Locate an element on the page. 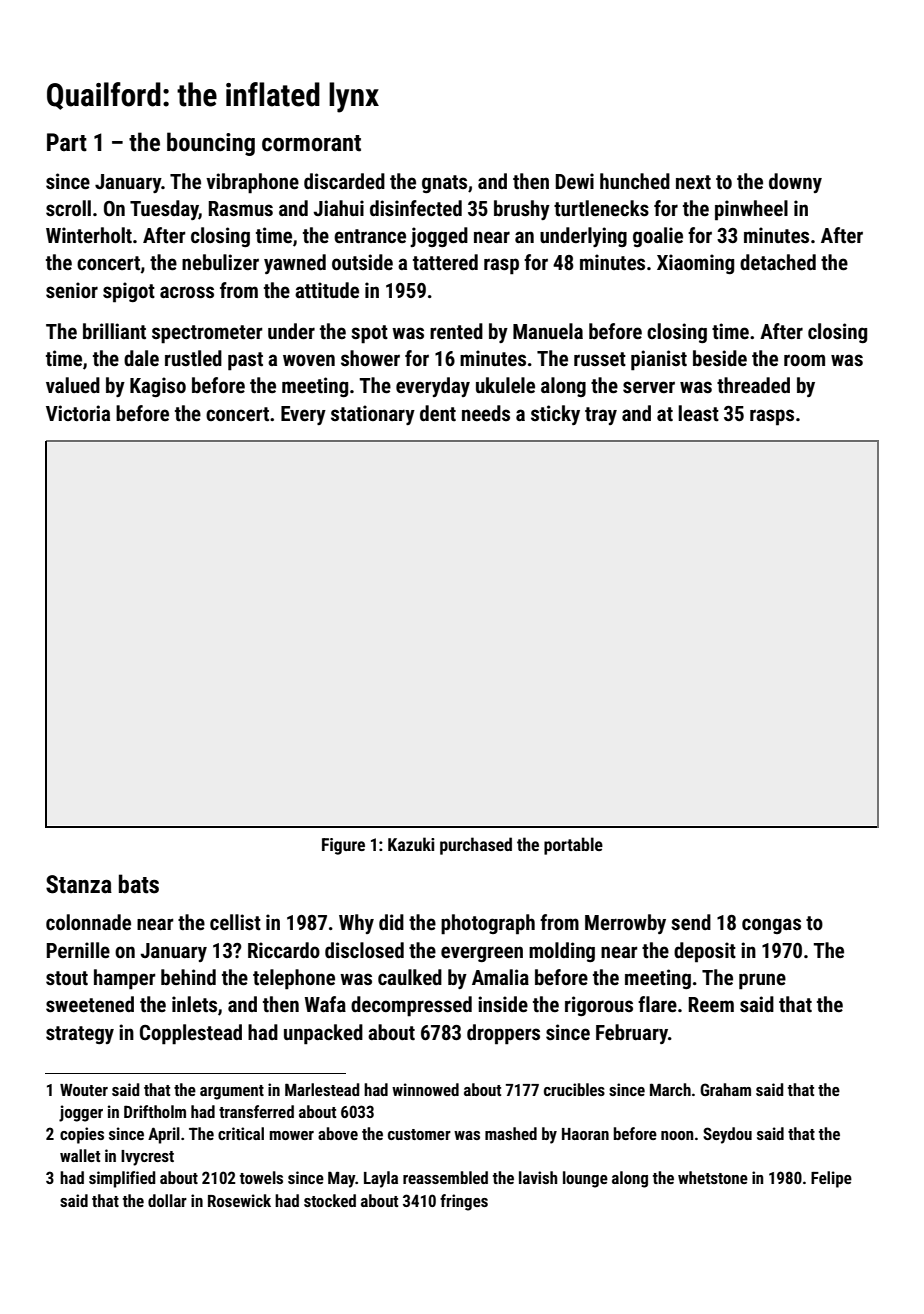 The image size is (924, 1314). Victoria is located at coordinates (78, 413).
